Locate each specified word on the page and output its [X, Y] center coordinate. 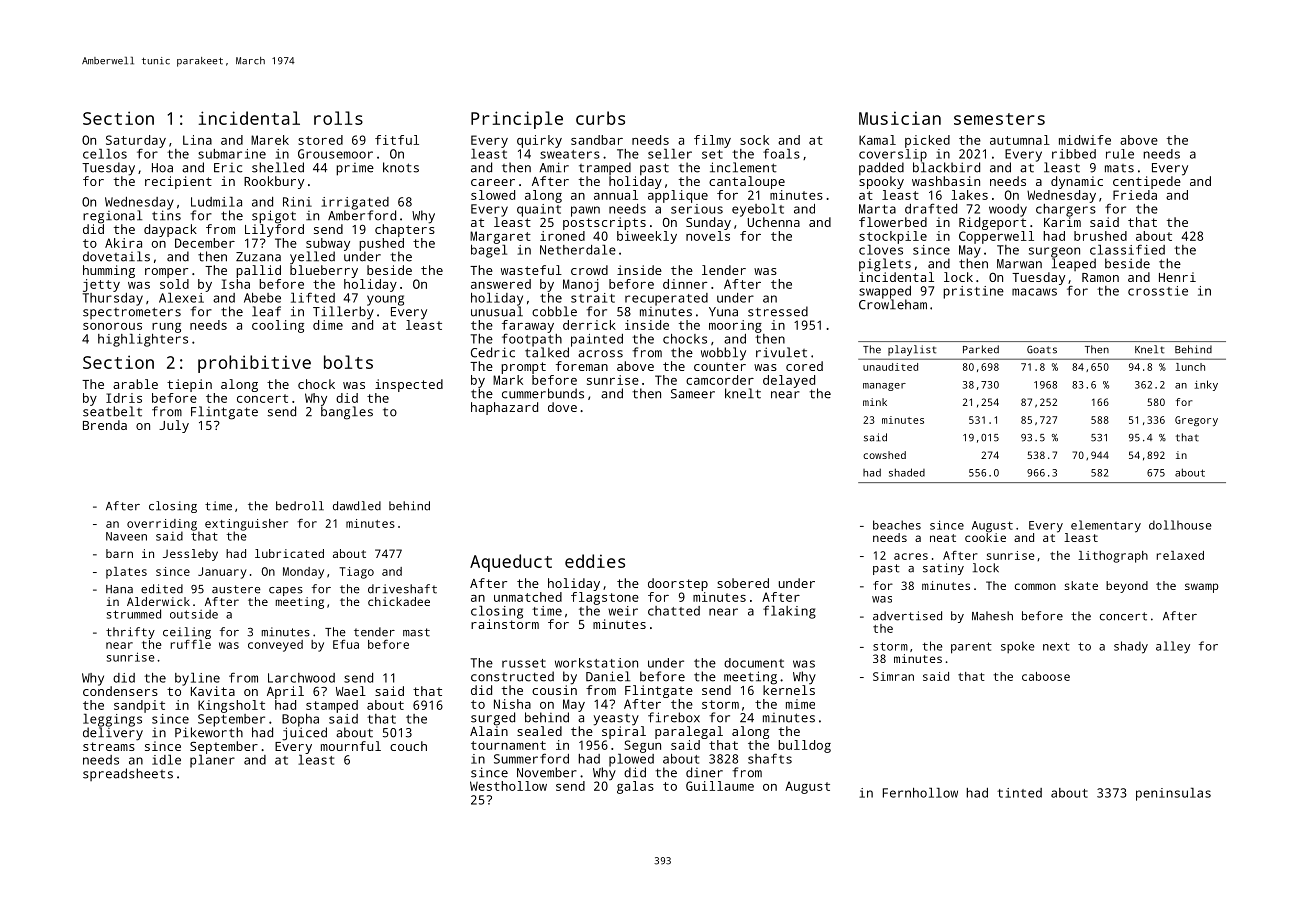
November [547, 772]
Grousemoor [335, 154]
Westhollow [508, 786]
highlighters [143, 340]
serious [697, 209]
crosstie [1158, 291]
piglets [885, 265]
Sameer [693, 394]
